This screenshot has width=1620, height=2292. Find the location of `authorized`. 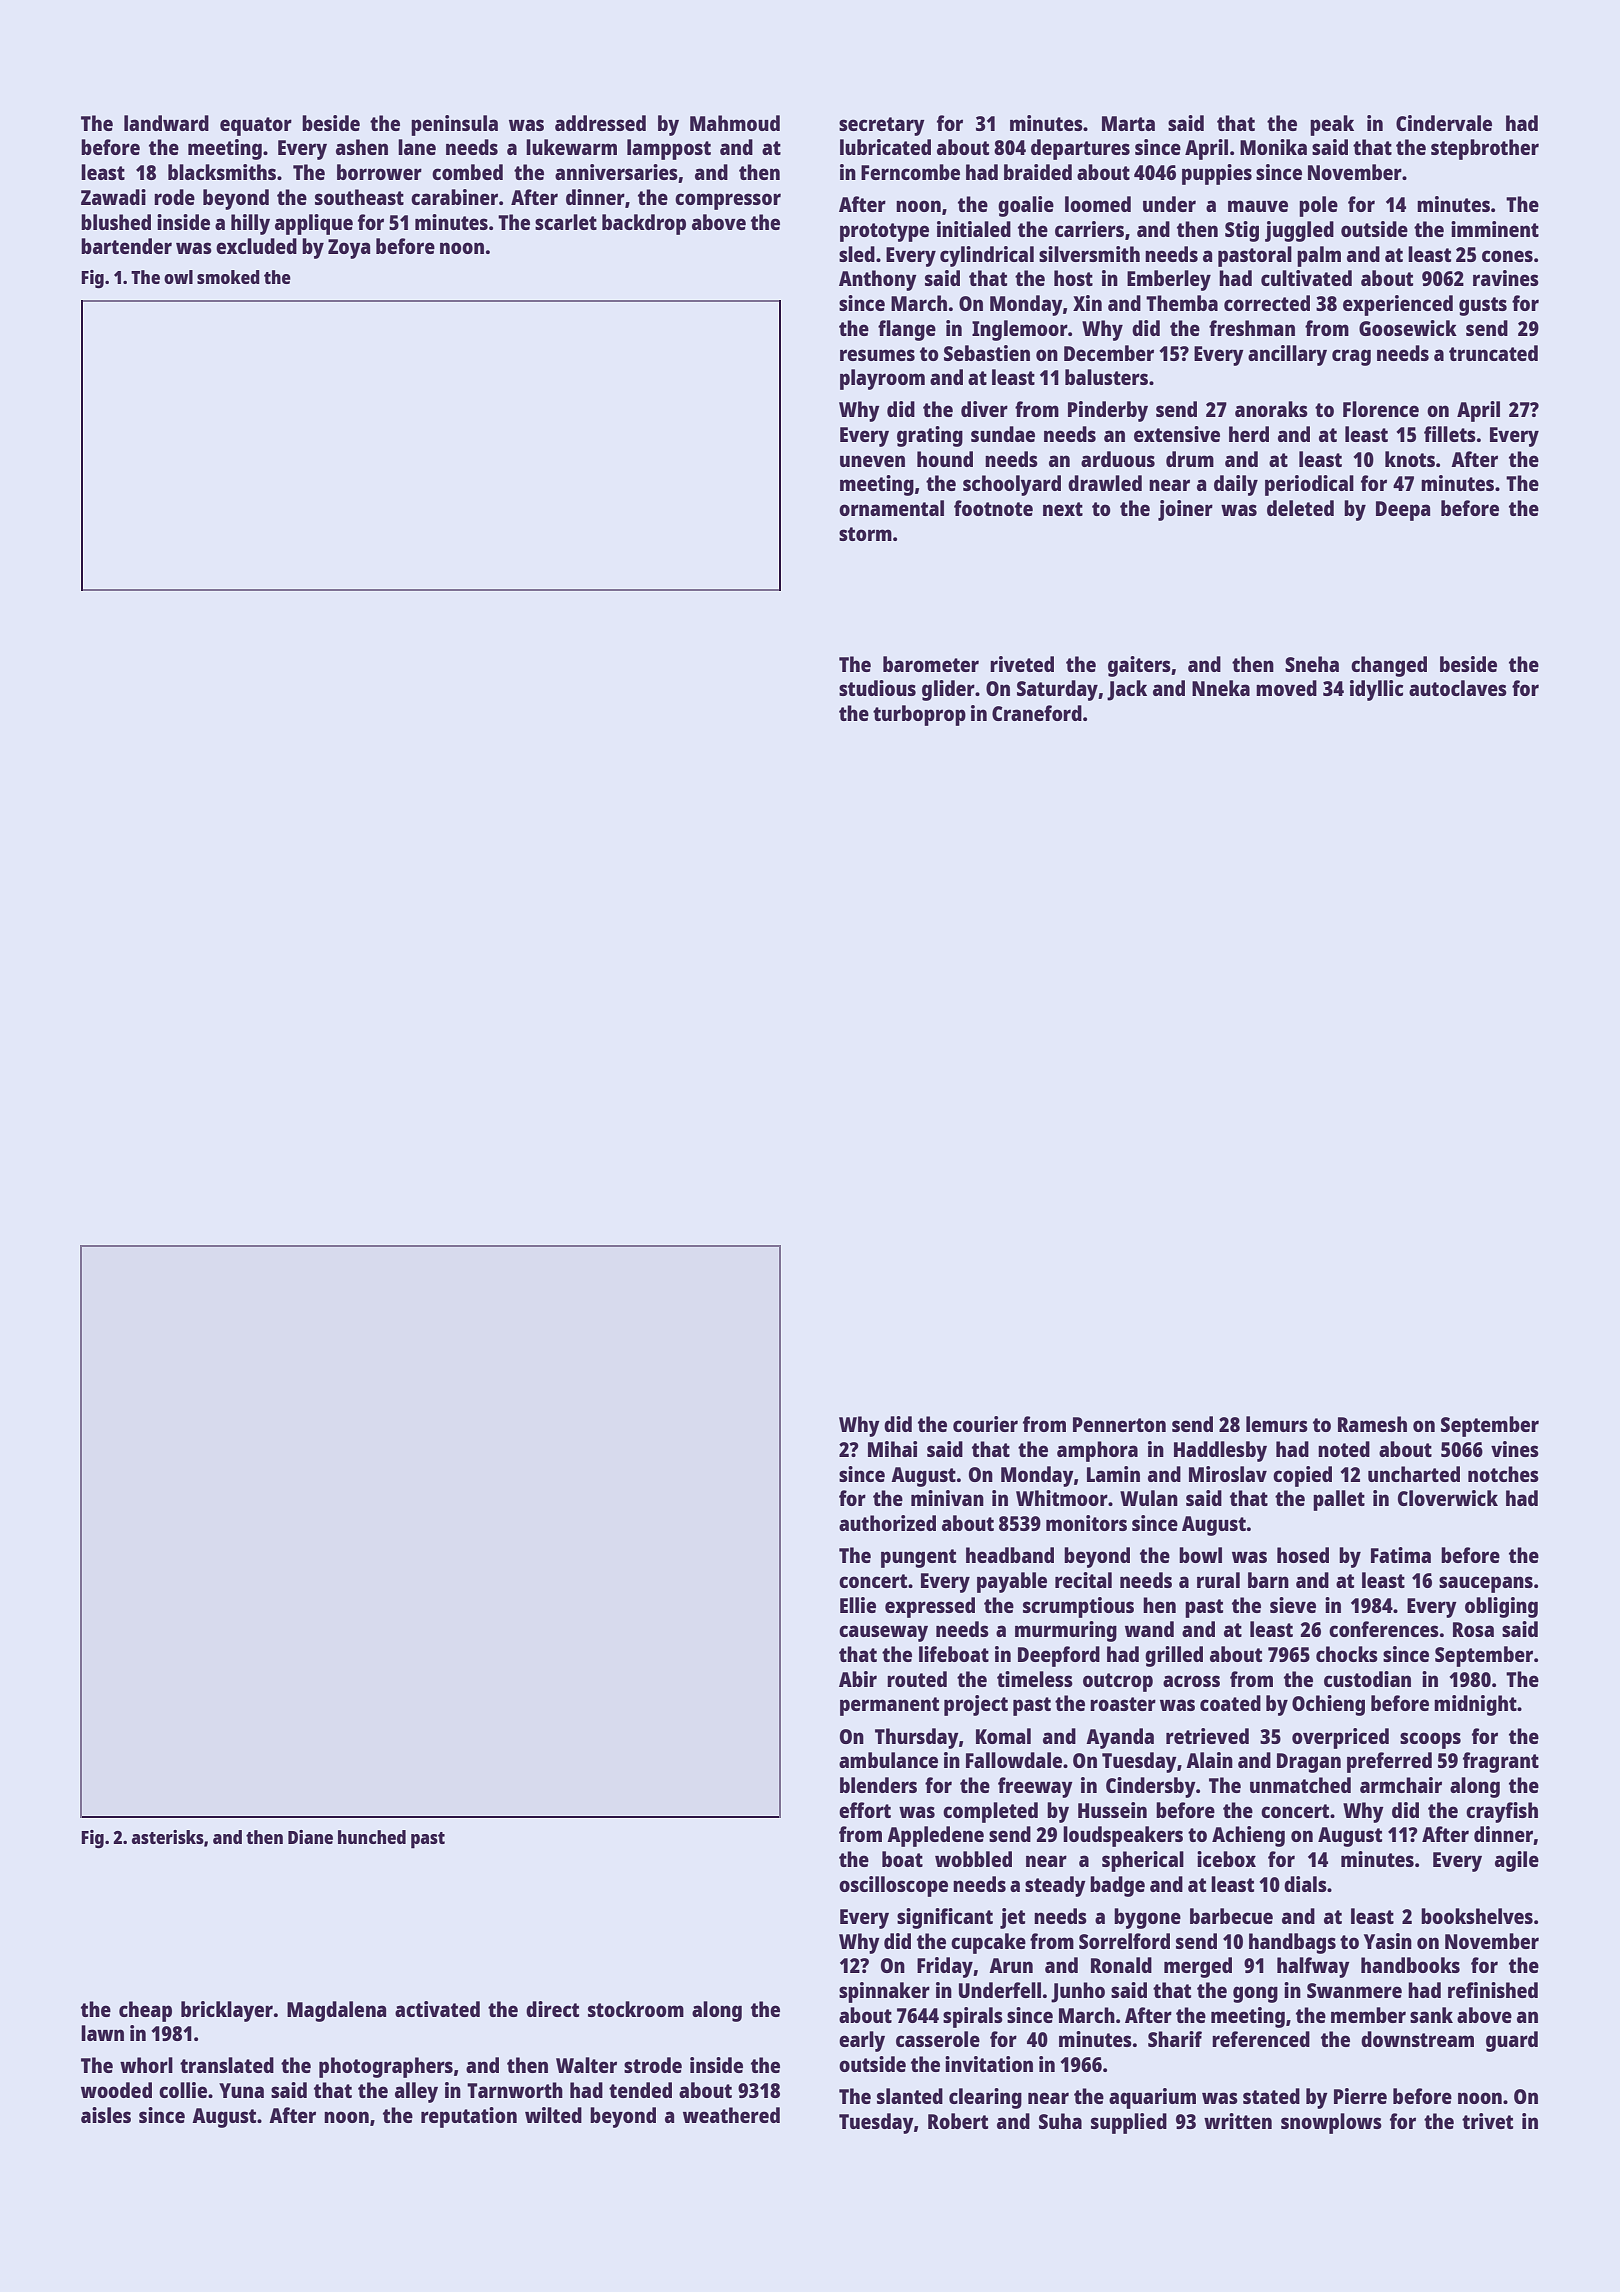

authorized is located at coordinates (887, 1523).
